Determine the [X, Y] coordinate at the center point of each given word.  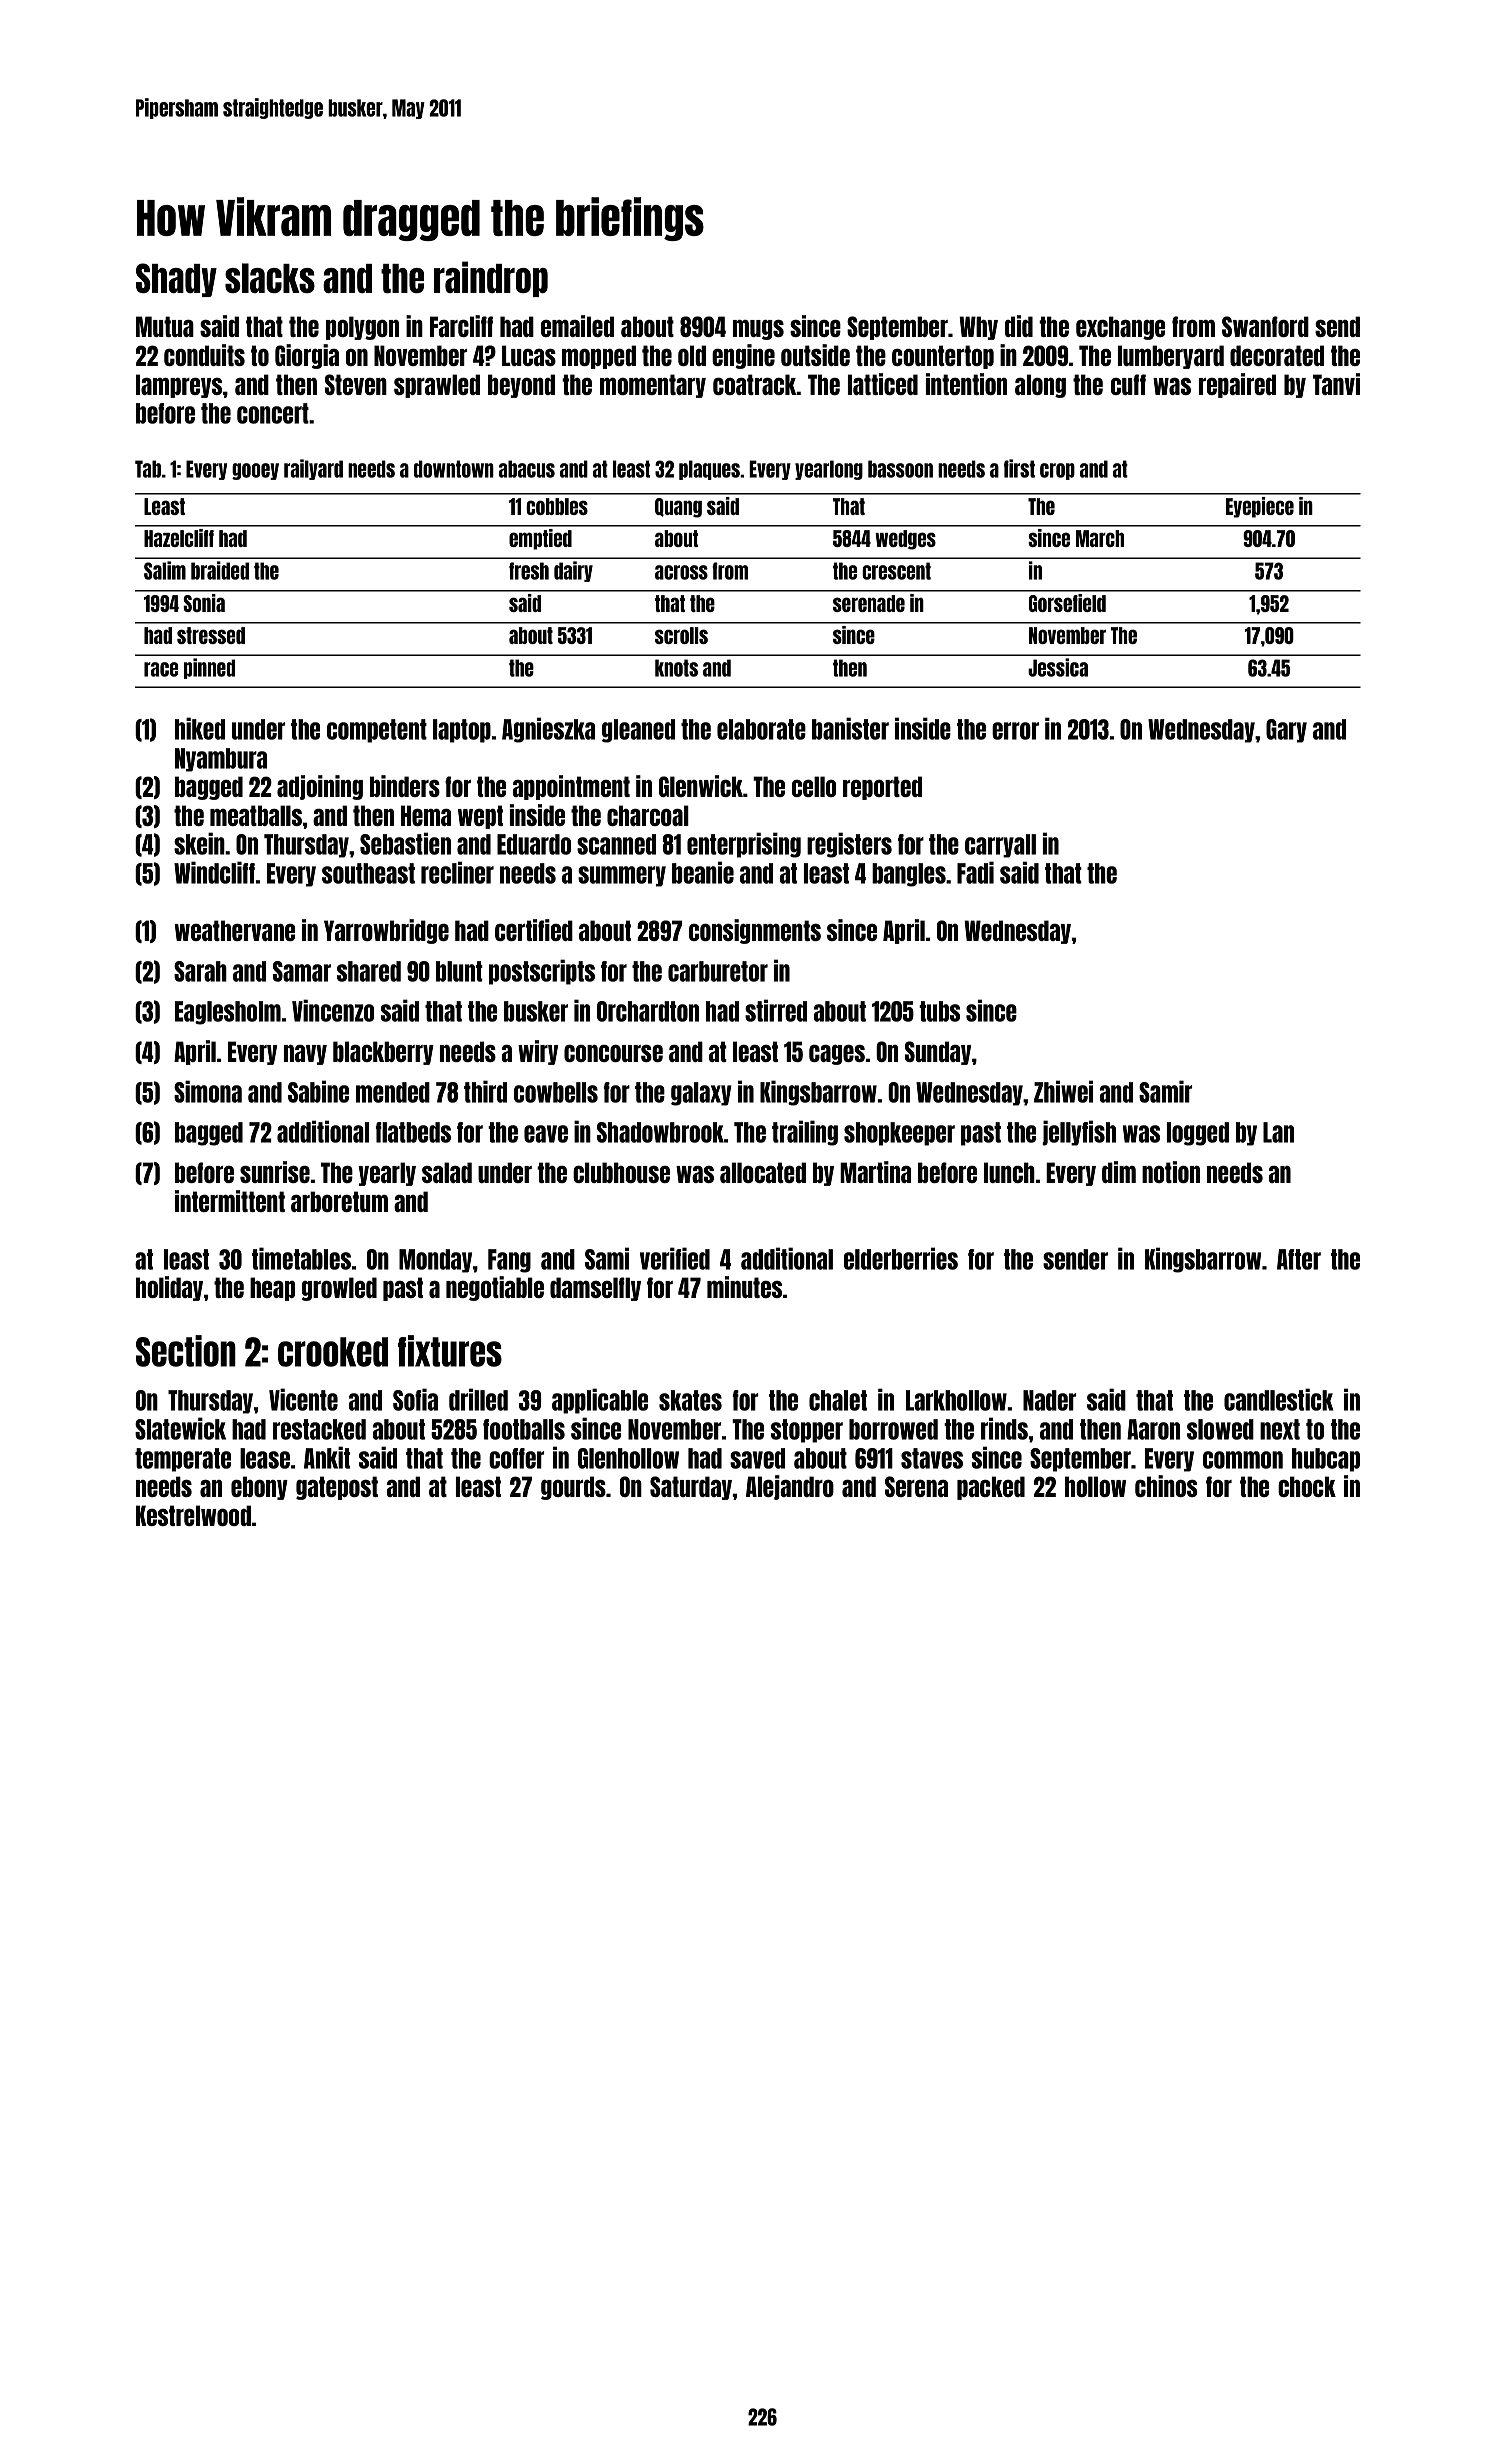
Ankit [327, 1457]
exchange [1120, 328]
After [1299, 1259]
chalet [838, 1400]
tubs [939, 1011]
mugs [758, 330]
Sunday [938, 1053]
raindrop [491, 279]
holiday [169, 1288]
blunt [459, 971]
